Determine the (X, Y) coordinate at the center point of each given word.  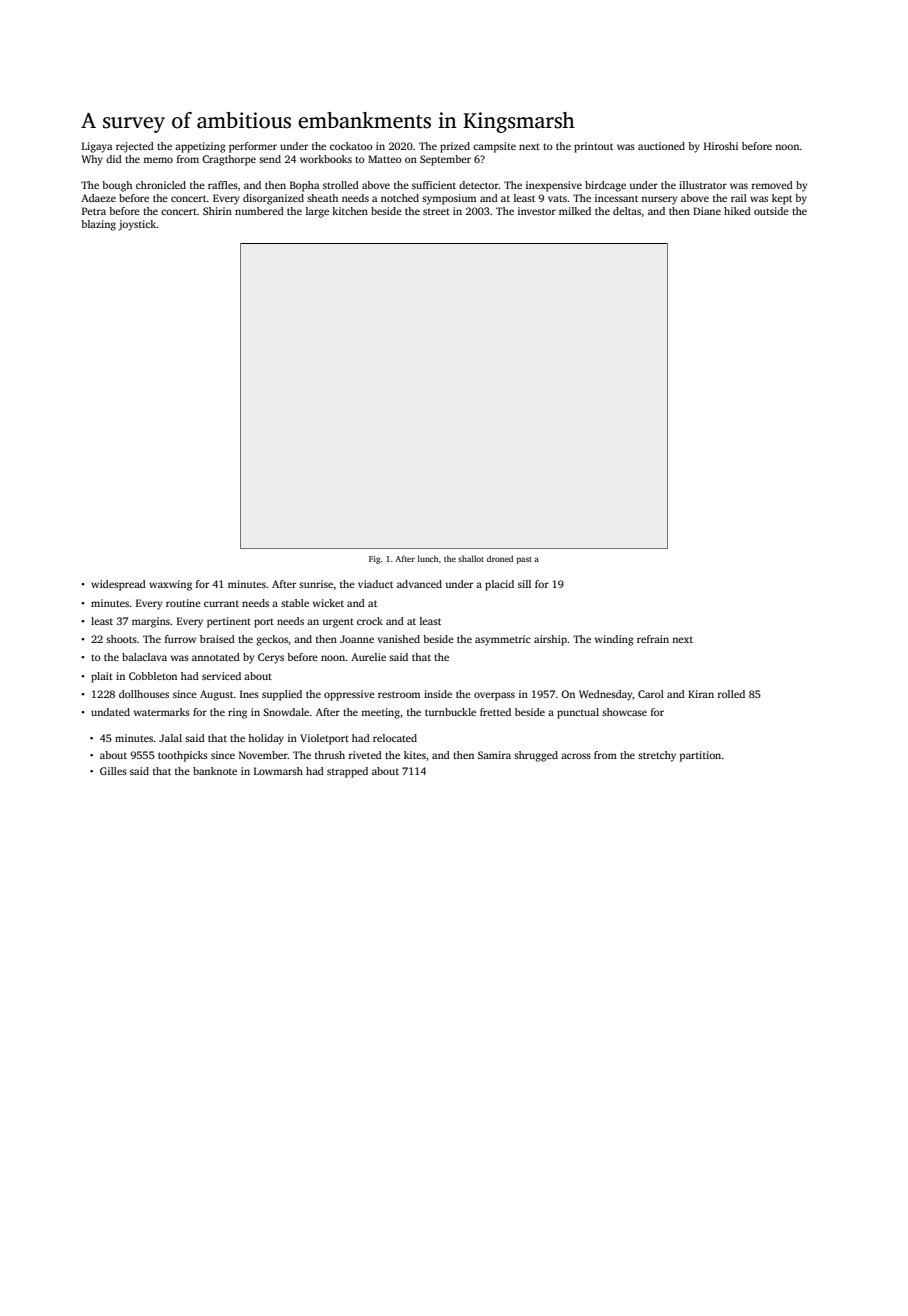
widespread (118, 585)
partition (700, 756)
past (524, 560)
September (445, 160)
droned (500, 558)
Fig (374, 560)
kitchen (350, 211)
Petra (94, 211)
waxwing (170, 585)
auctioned (661, 146)
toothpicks (183, 756)
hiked (737, 211)
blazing (98, 225)
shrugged (536, 756)
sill (524, 584)
